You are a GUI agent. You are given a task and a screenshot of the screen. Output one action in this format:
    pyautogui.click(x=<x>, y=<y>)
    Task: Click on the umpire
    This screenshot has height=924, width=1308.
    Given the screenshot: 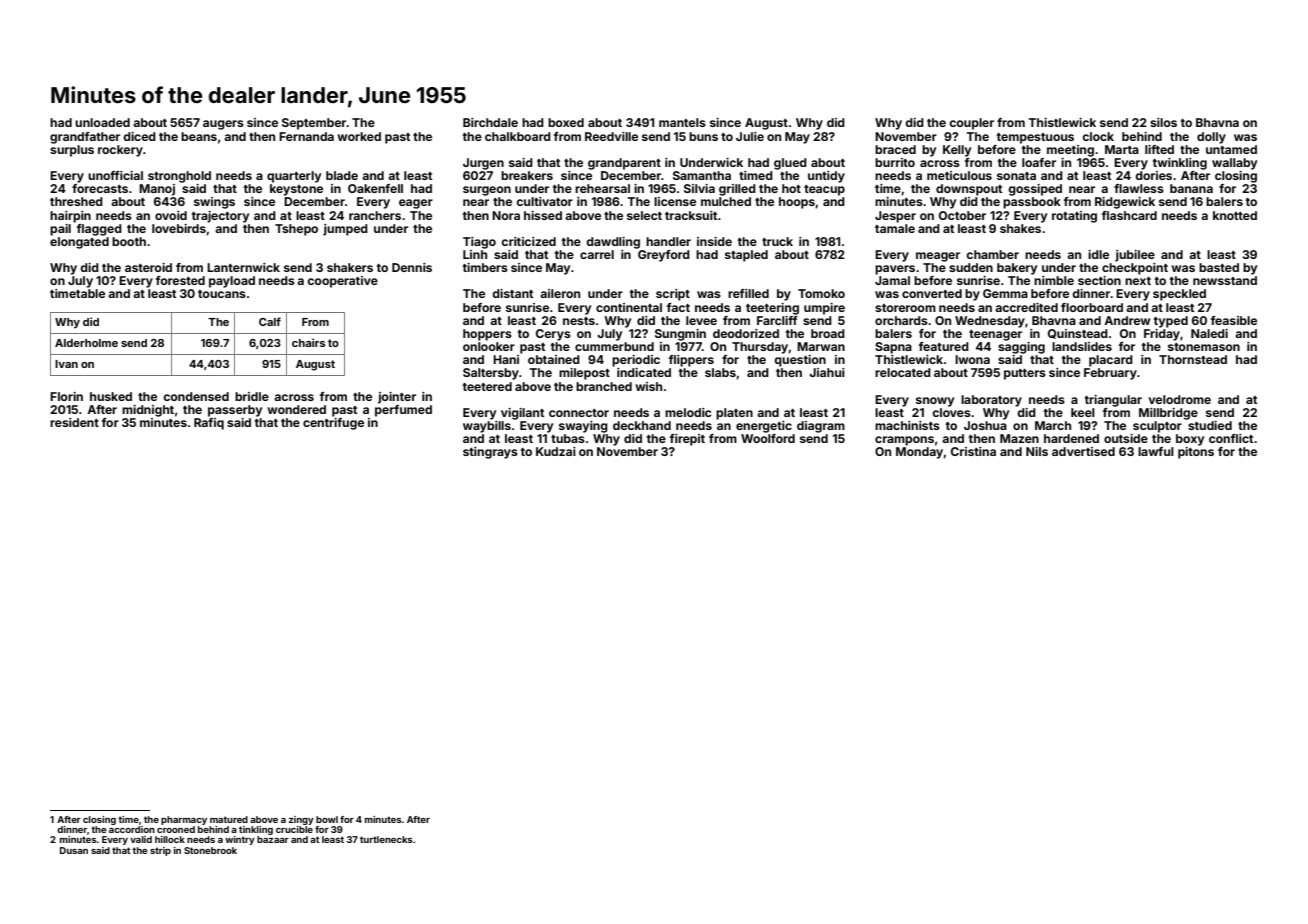 What is the action you would take?
    pyautogui.click(x=824, y=309)
